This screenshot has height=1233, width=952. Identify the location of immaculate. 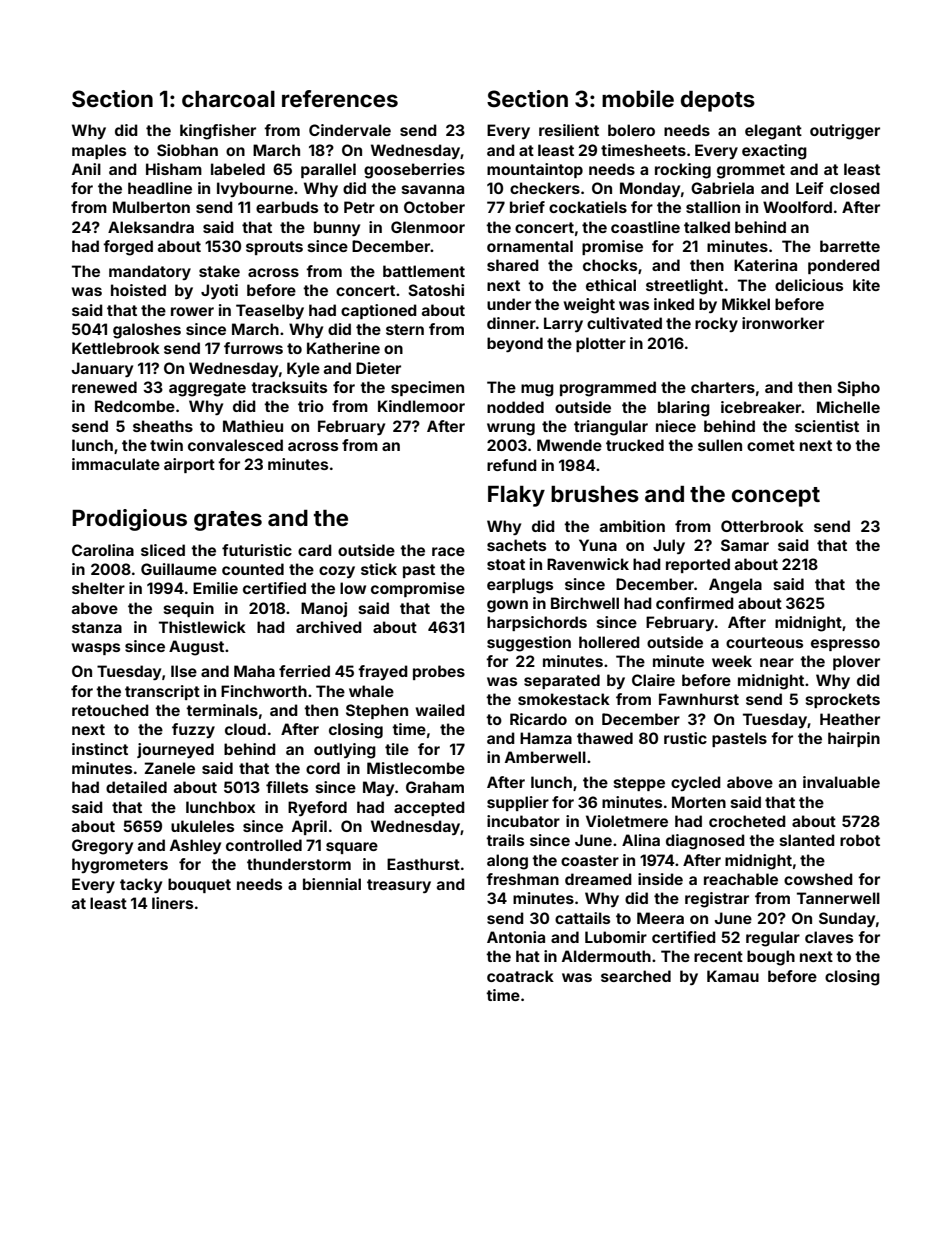
(116, 464).
